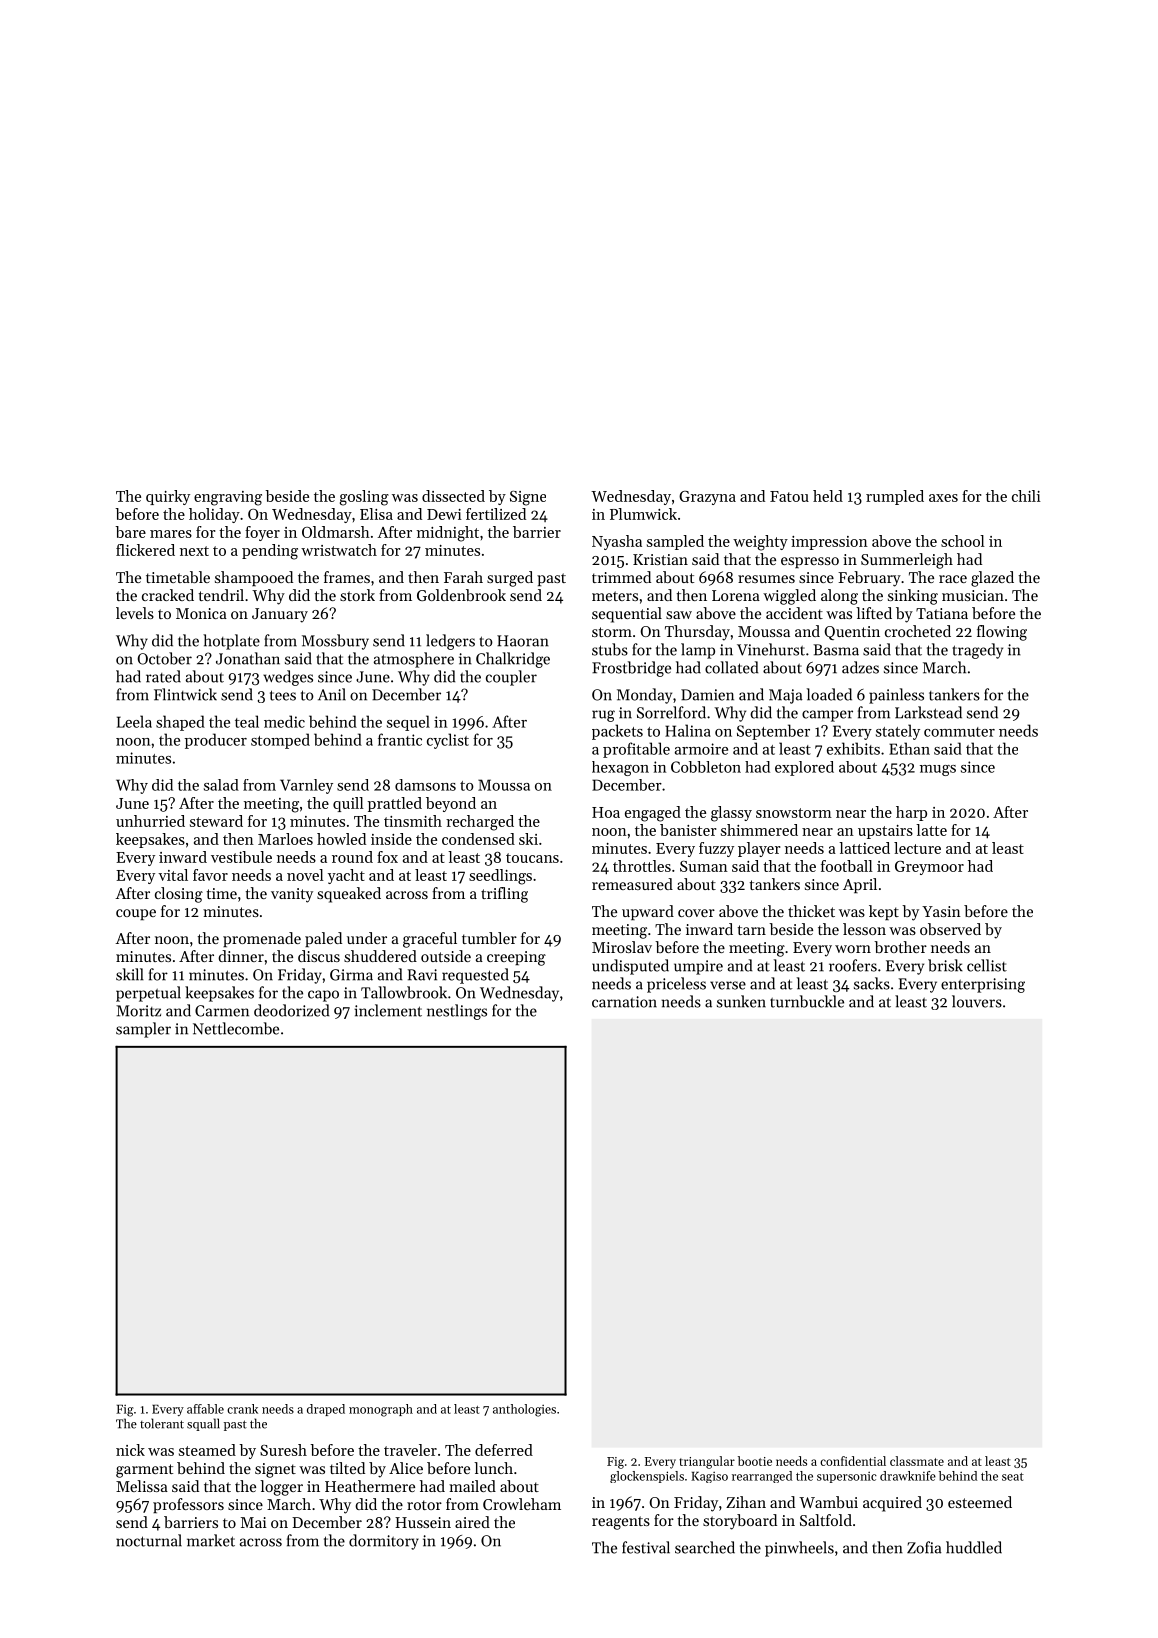 This image has height=1638, width=1158. What do you see at coordinates (660, 559) in the image?
I see `Kristian` at bounding box center [660, 559].
